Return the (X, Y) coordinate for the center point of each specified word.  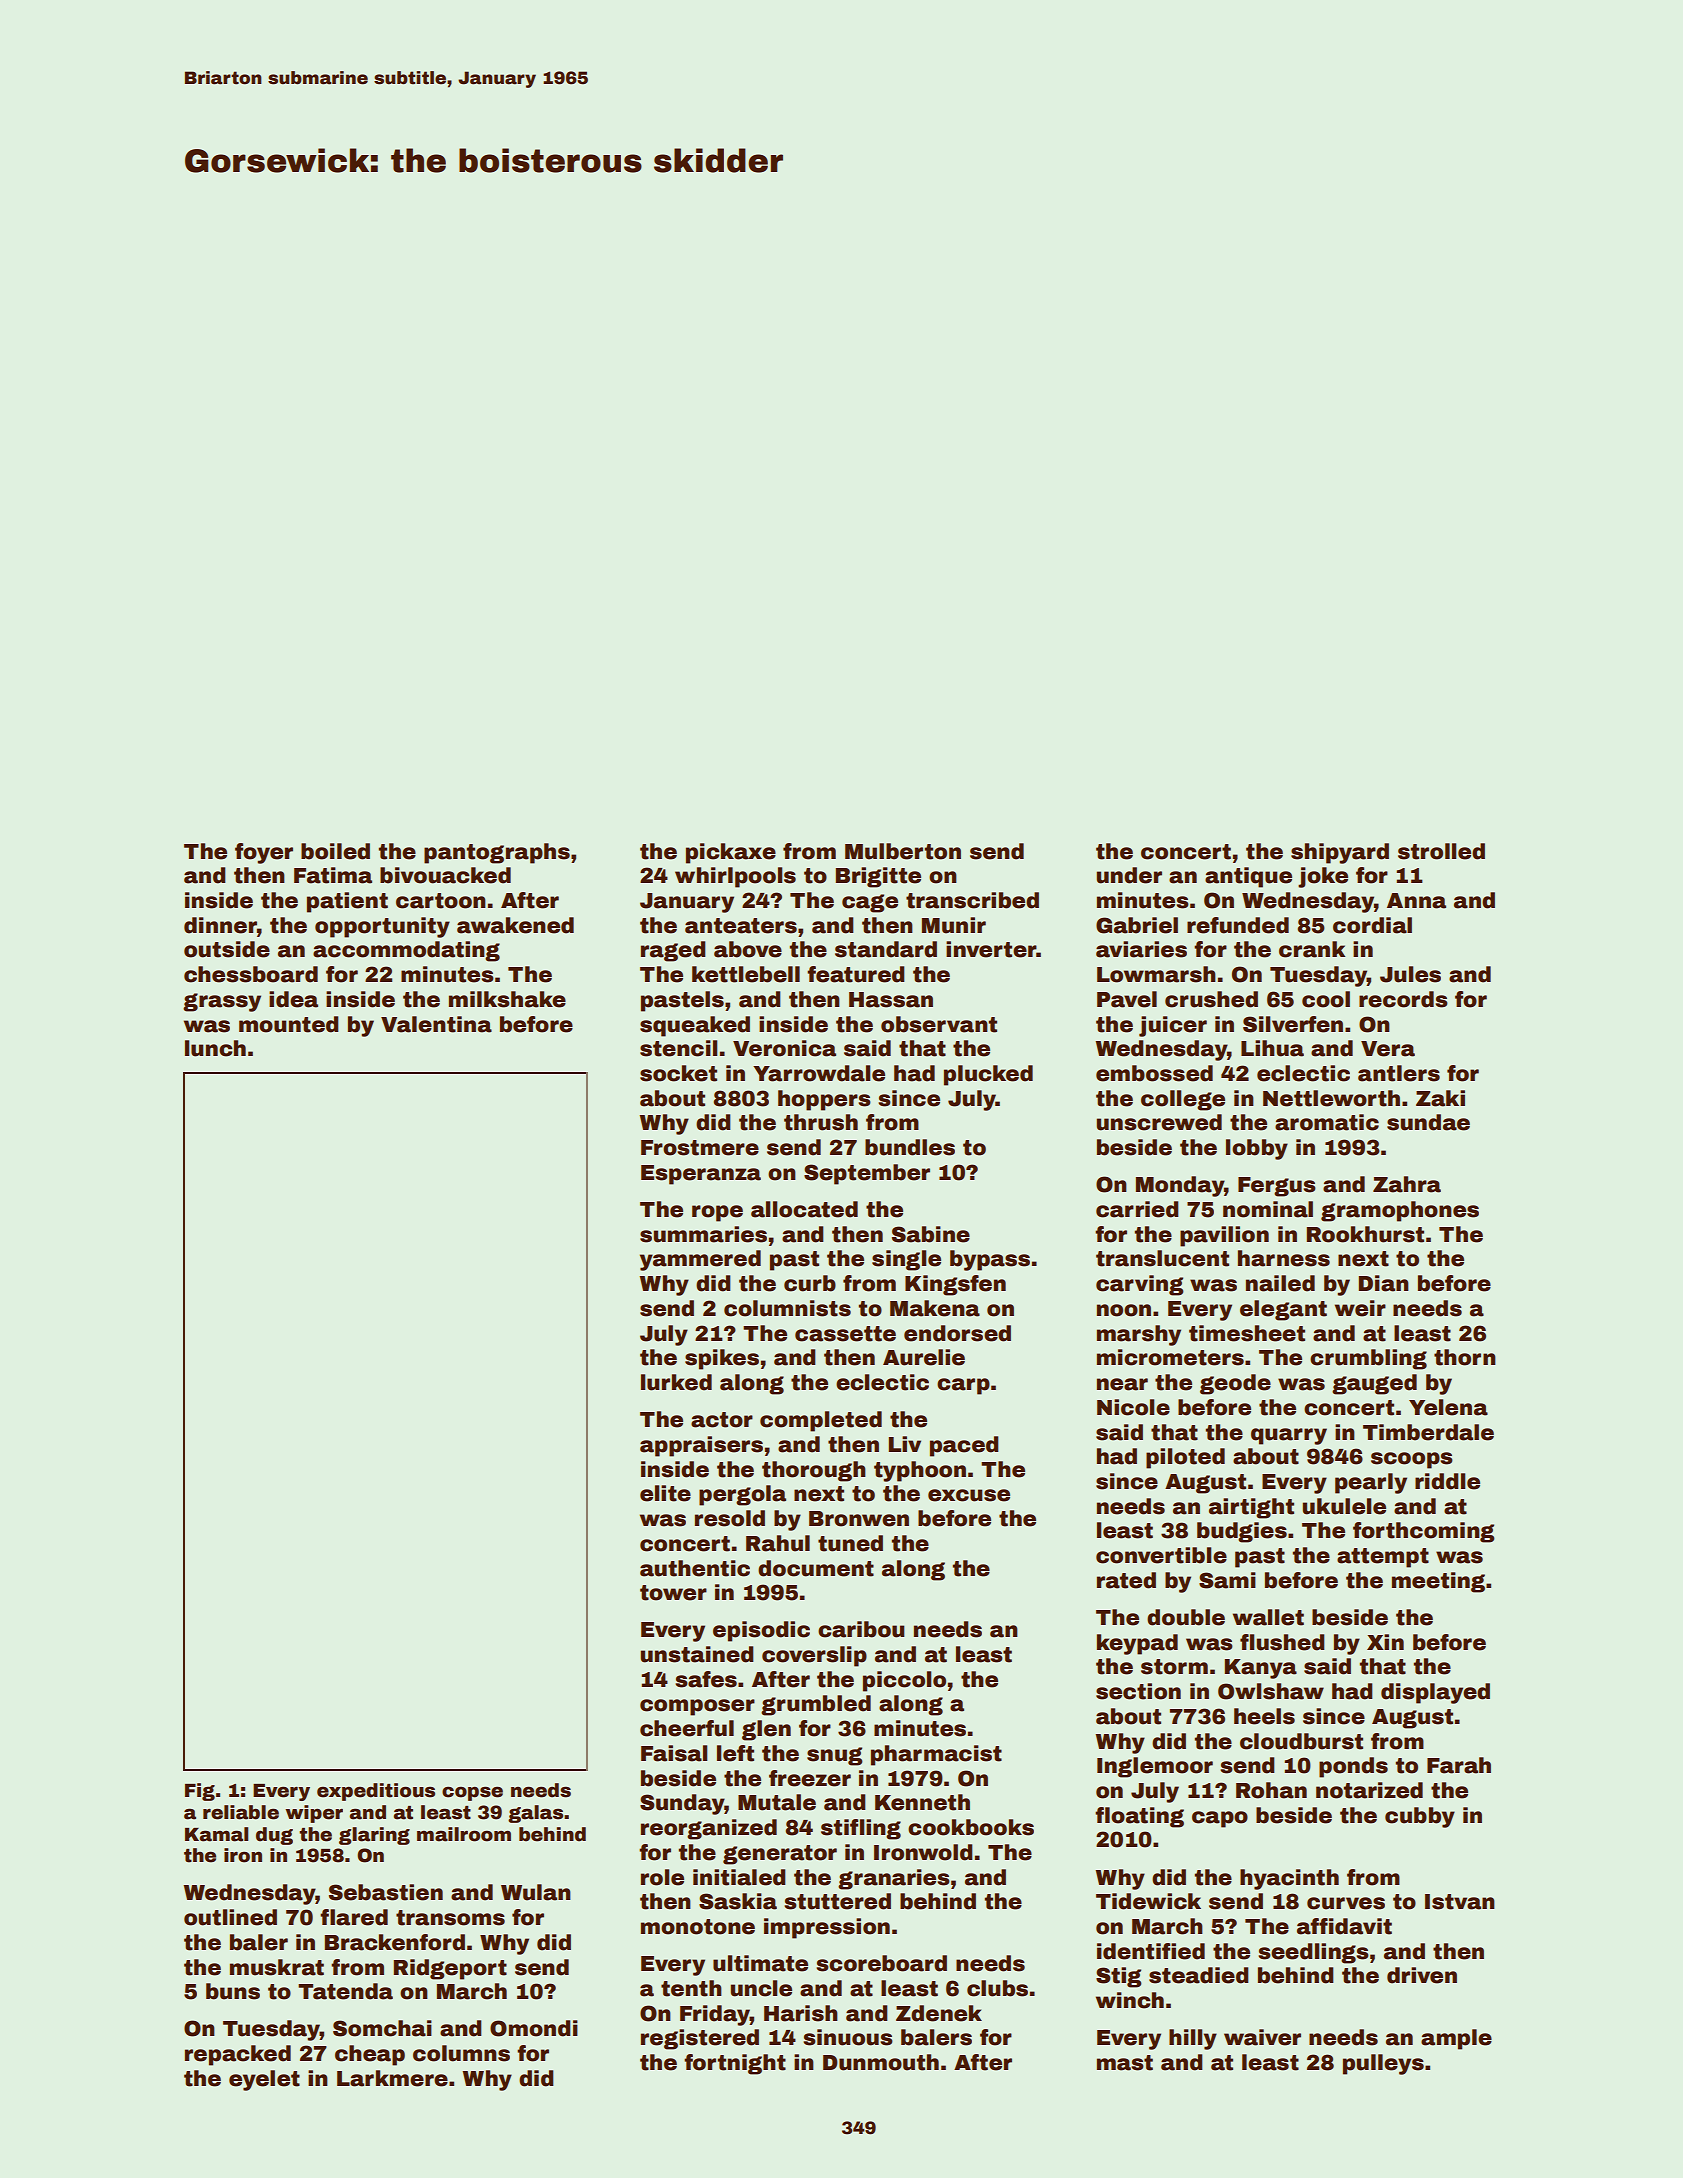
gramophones (1400, 1211)
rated (1126, 1580)
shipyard (1340, 853)
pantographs (497, 853)
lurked (676, 1382)
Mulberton (903, 851)
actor (722, 1420)
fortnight (735, 2064)
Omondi (534, 2028)
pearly (1371, 1483)
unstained (697, 1654)
